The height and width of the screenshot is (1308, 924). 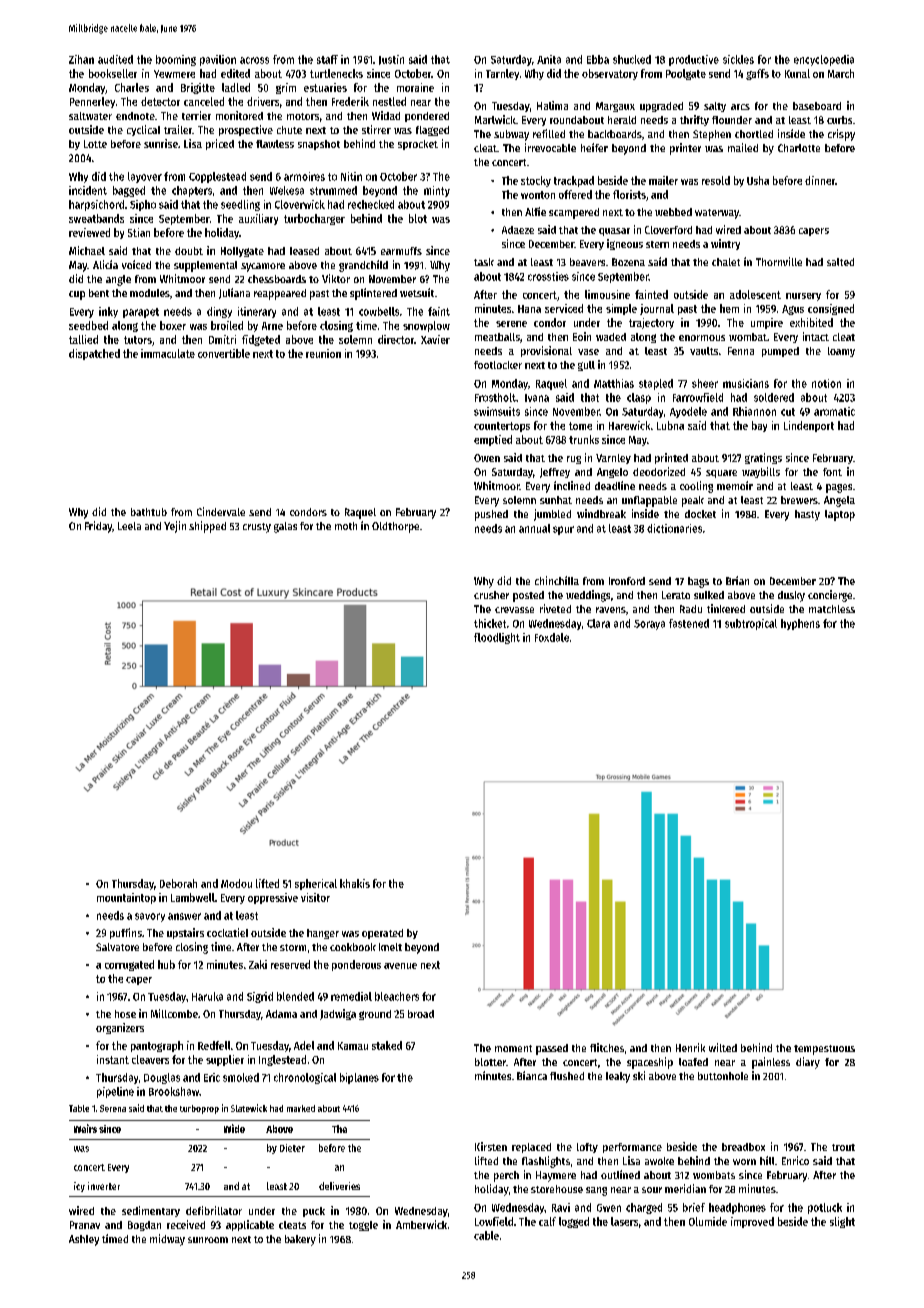 What do you see at coordinates (129, 965) in the screenshot?
I see `corrugated` at bounding box center [129, 965].
